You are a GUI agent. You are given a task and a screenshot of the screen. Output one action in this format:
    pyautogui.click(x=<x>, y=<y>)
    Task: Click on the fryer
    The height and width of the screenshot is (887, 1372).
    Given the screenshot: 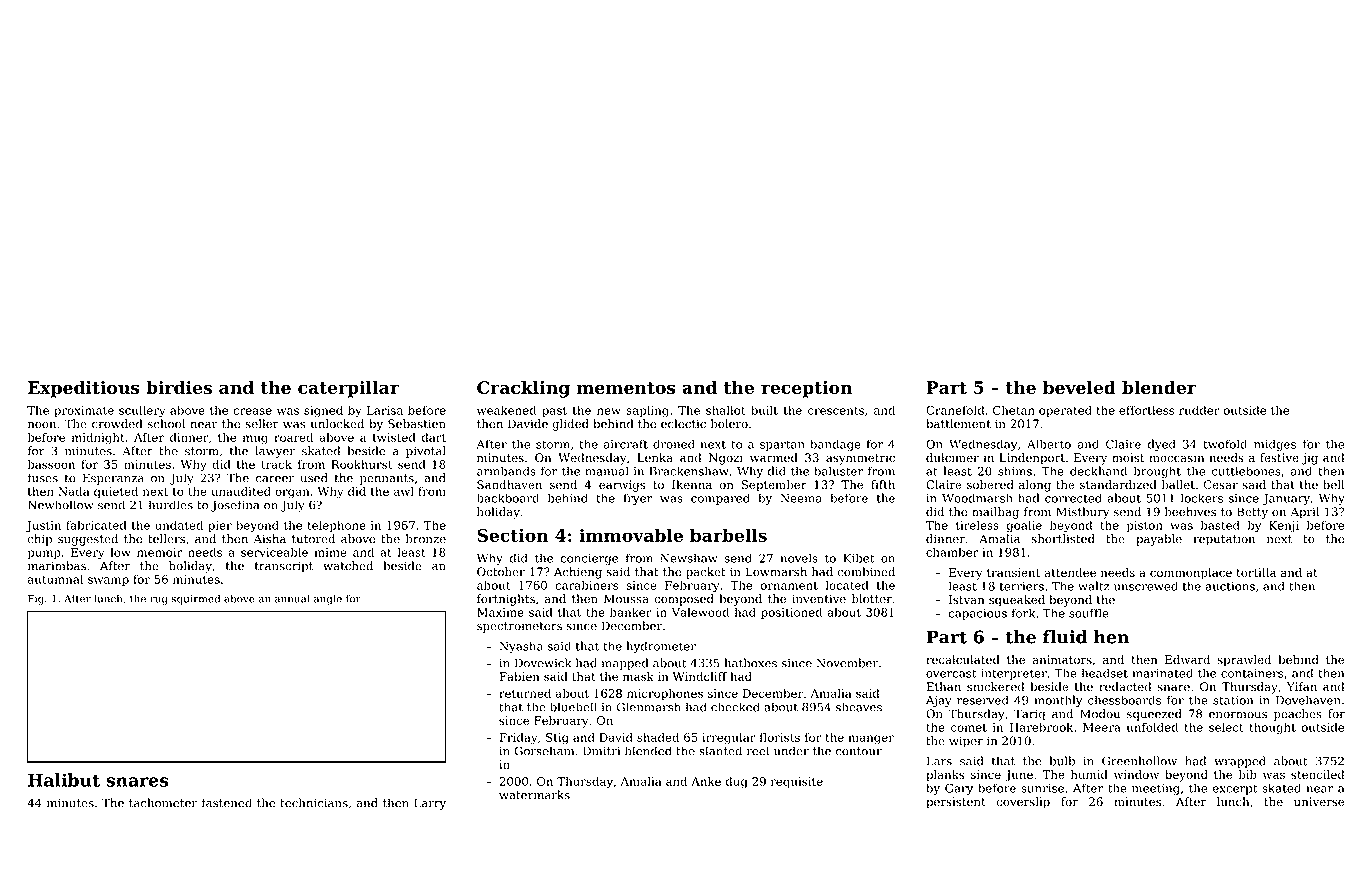 What is the action you would take?
    pyautogui.click(x=637, y=499)
